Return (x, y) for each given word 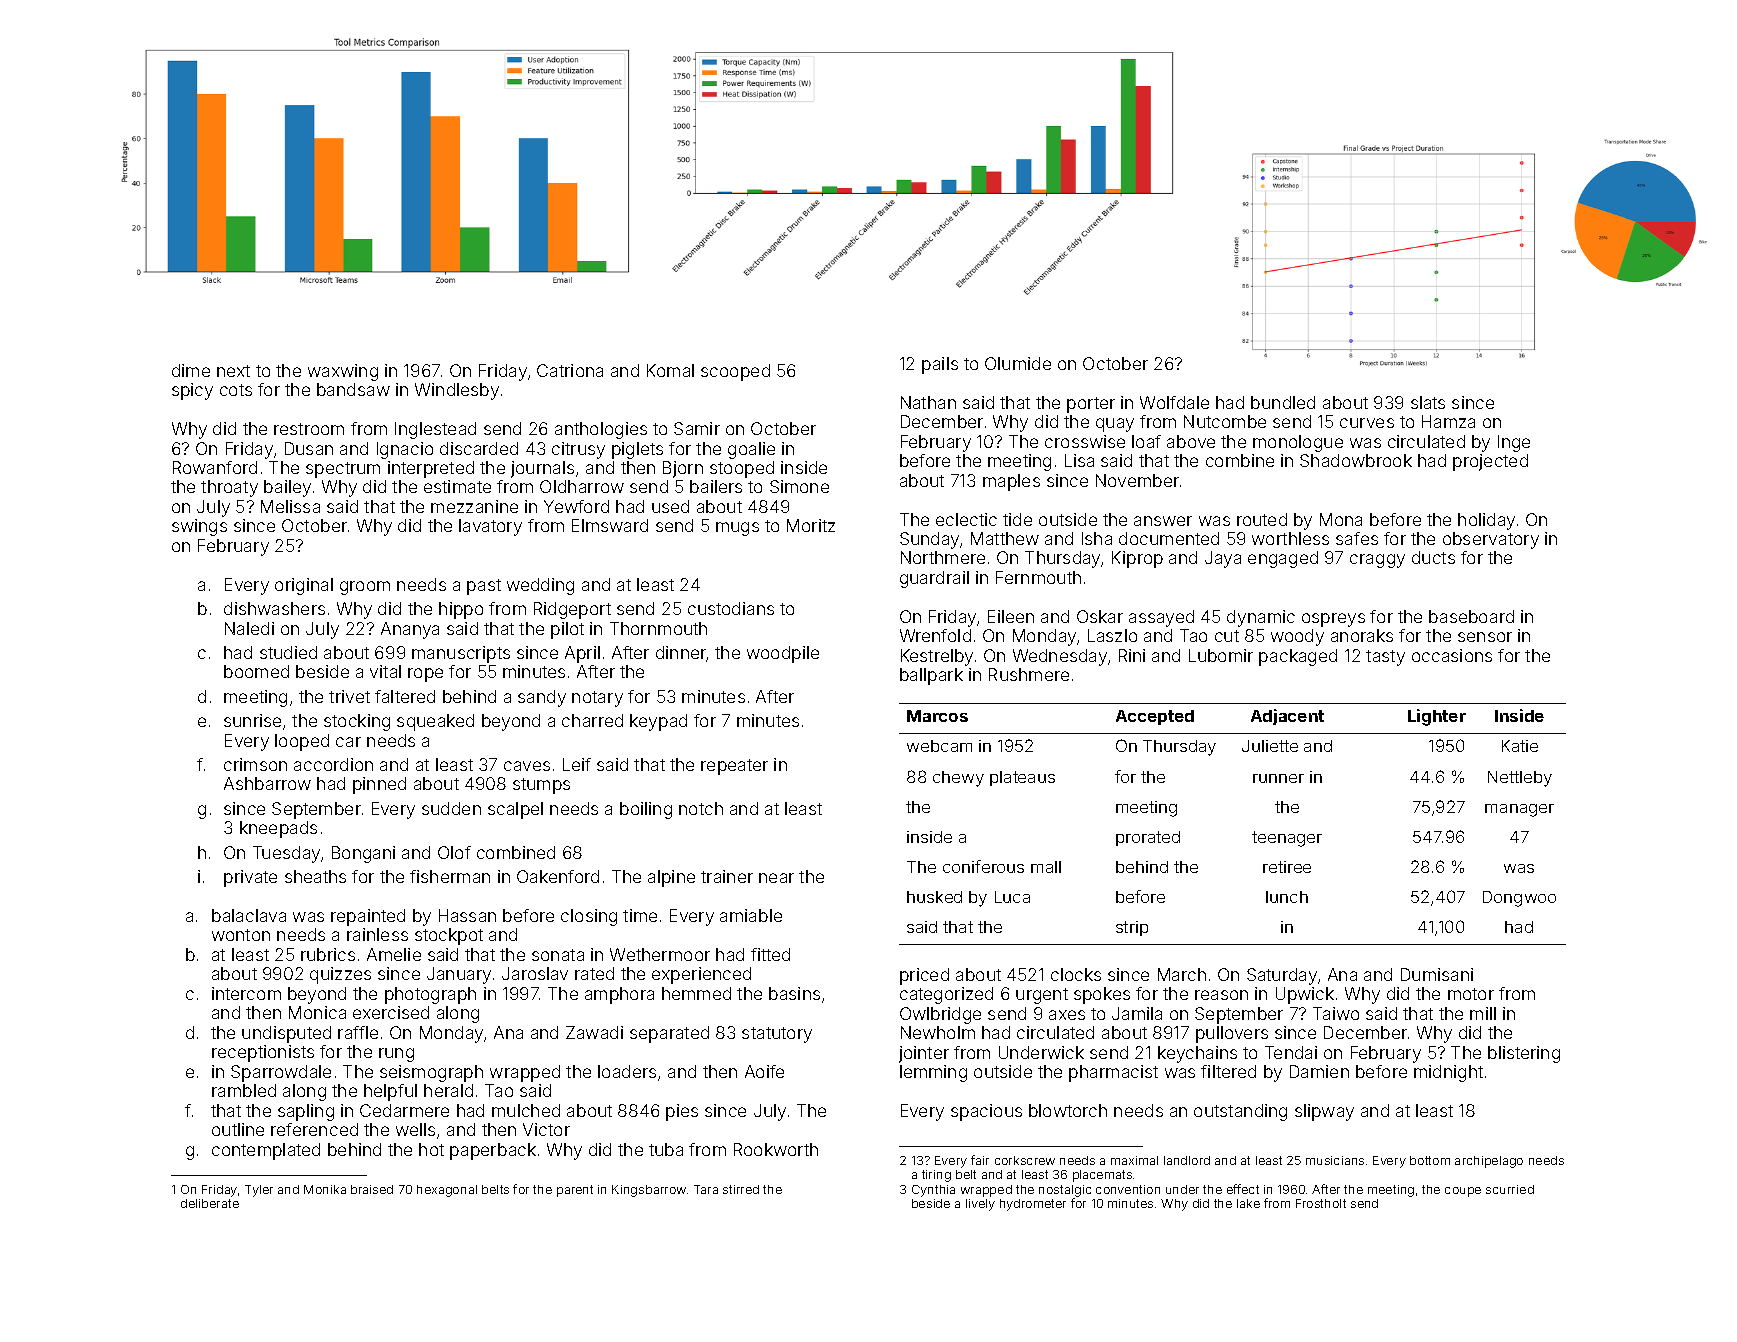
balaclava (249, 915)
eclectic (966, 519)
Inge (1514, 443)
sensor (1485, 637)
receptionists (263, 1053)
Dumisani (1437, 974)
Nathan (928, 402)
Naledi (249, 628)
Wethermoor (660, 954)
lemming (933, 1073)
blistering (1524, 1054)
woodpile (783, 654)
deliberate (210, 1203)
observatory (1491, 540)
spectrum (343, 470)
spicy (192, 391)
